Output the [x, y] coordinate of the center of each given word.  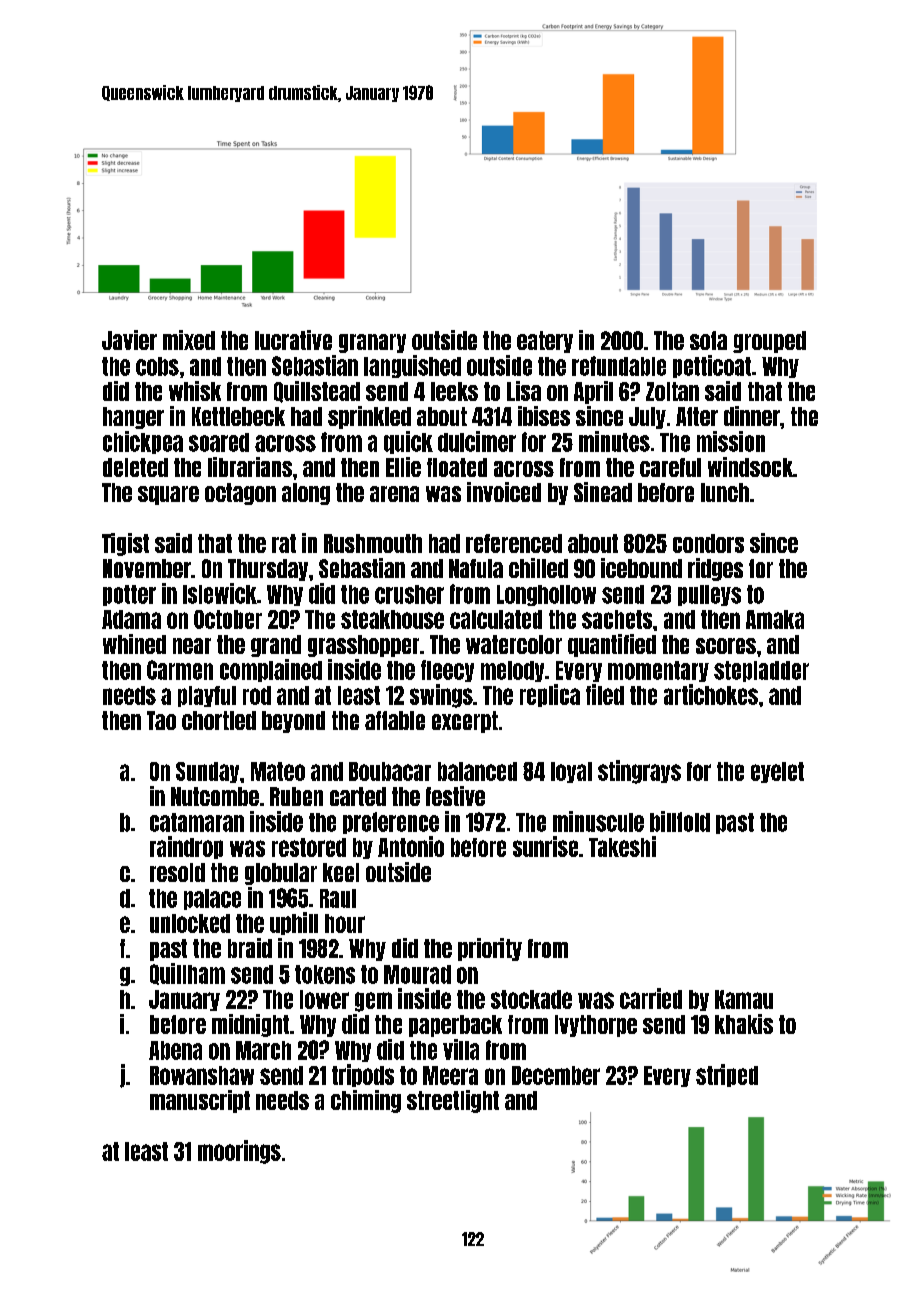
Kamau [744, 999]
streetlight [453, 1101]
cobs [157, 366]
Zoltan [672, 391]
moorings [239, 1152]
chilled [538, 568]
